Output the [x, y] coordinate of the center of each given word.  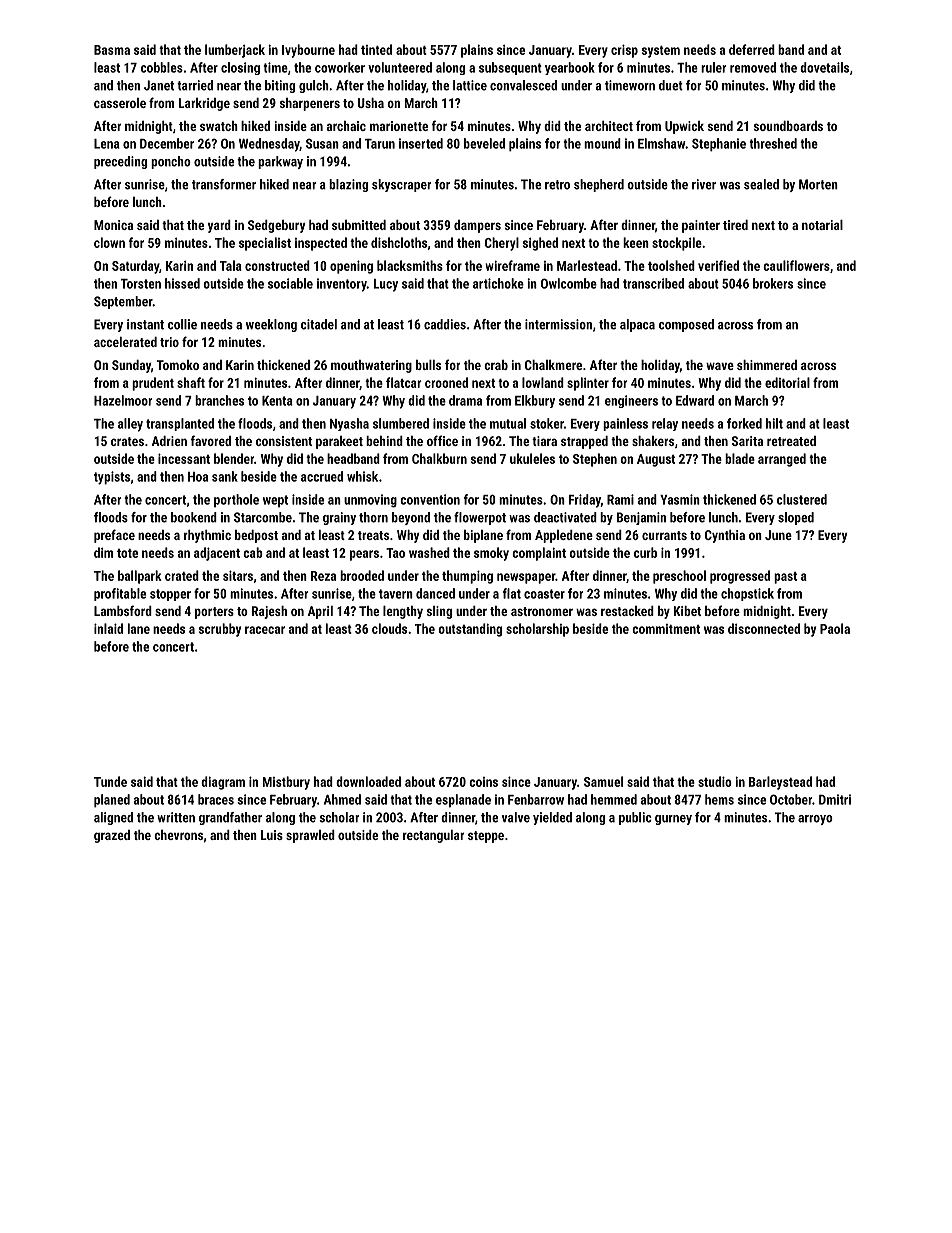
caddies [445, 324]
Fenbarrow [536, 799]
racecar [265, 630]
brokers [773, 283]
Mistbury [286, 783]
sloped [796, 518]
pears [364, 555]
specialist [265, 244]
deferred [752, 49]
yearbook [570, 68]
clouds [389, 628]
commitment [666, 629]
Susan [322, 143]
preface [114, 536]
